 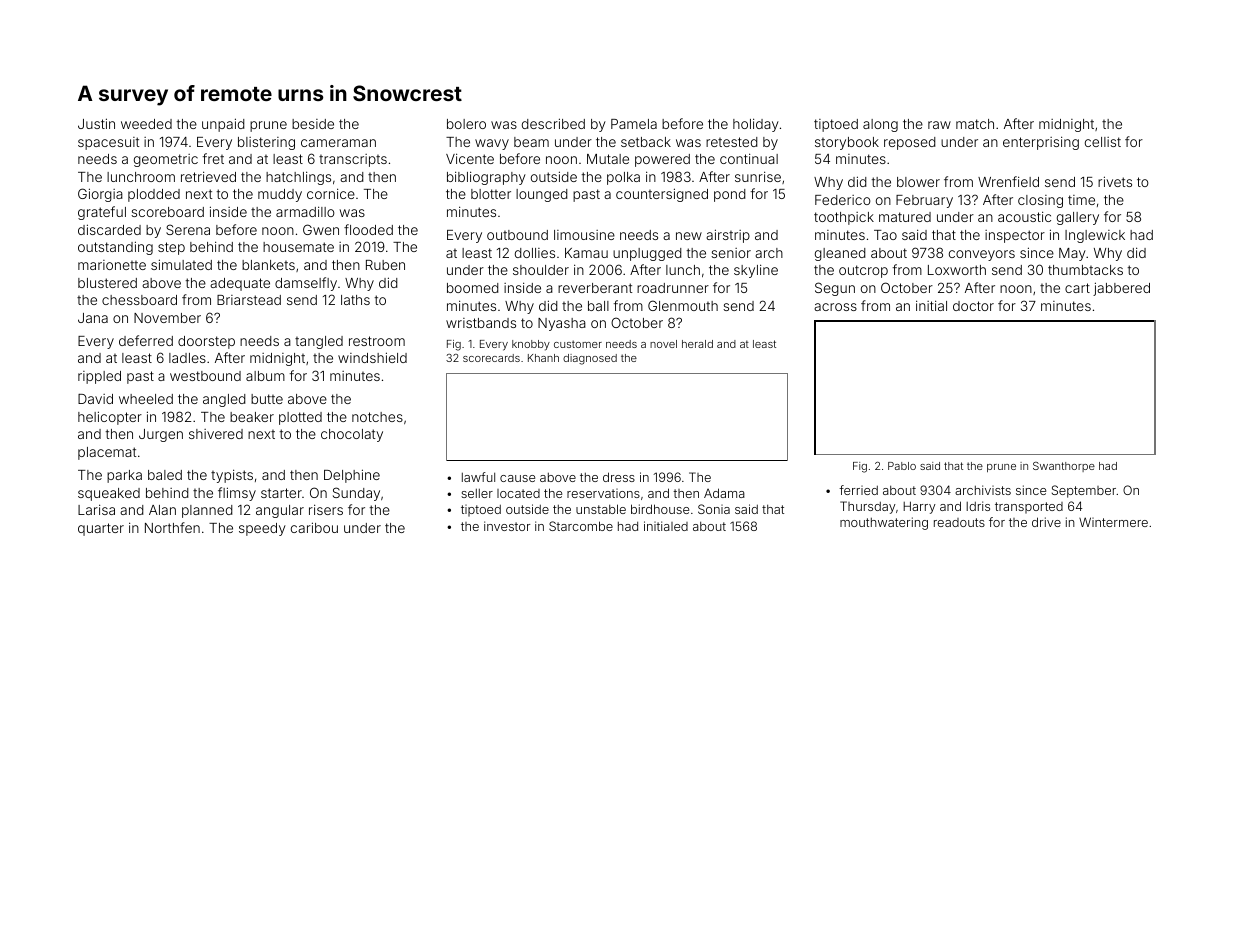 I want to click on windshield, so click(x=372, y=357).
